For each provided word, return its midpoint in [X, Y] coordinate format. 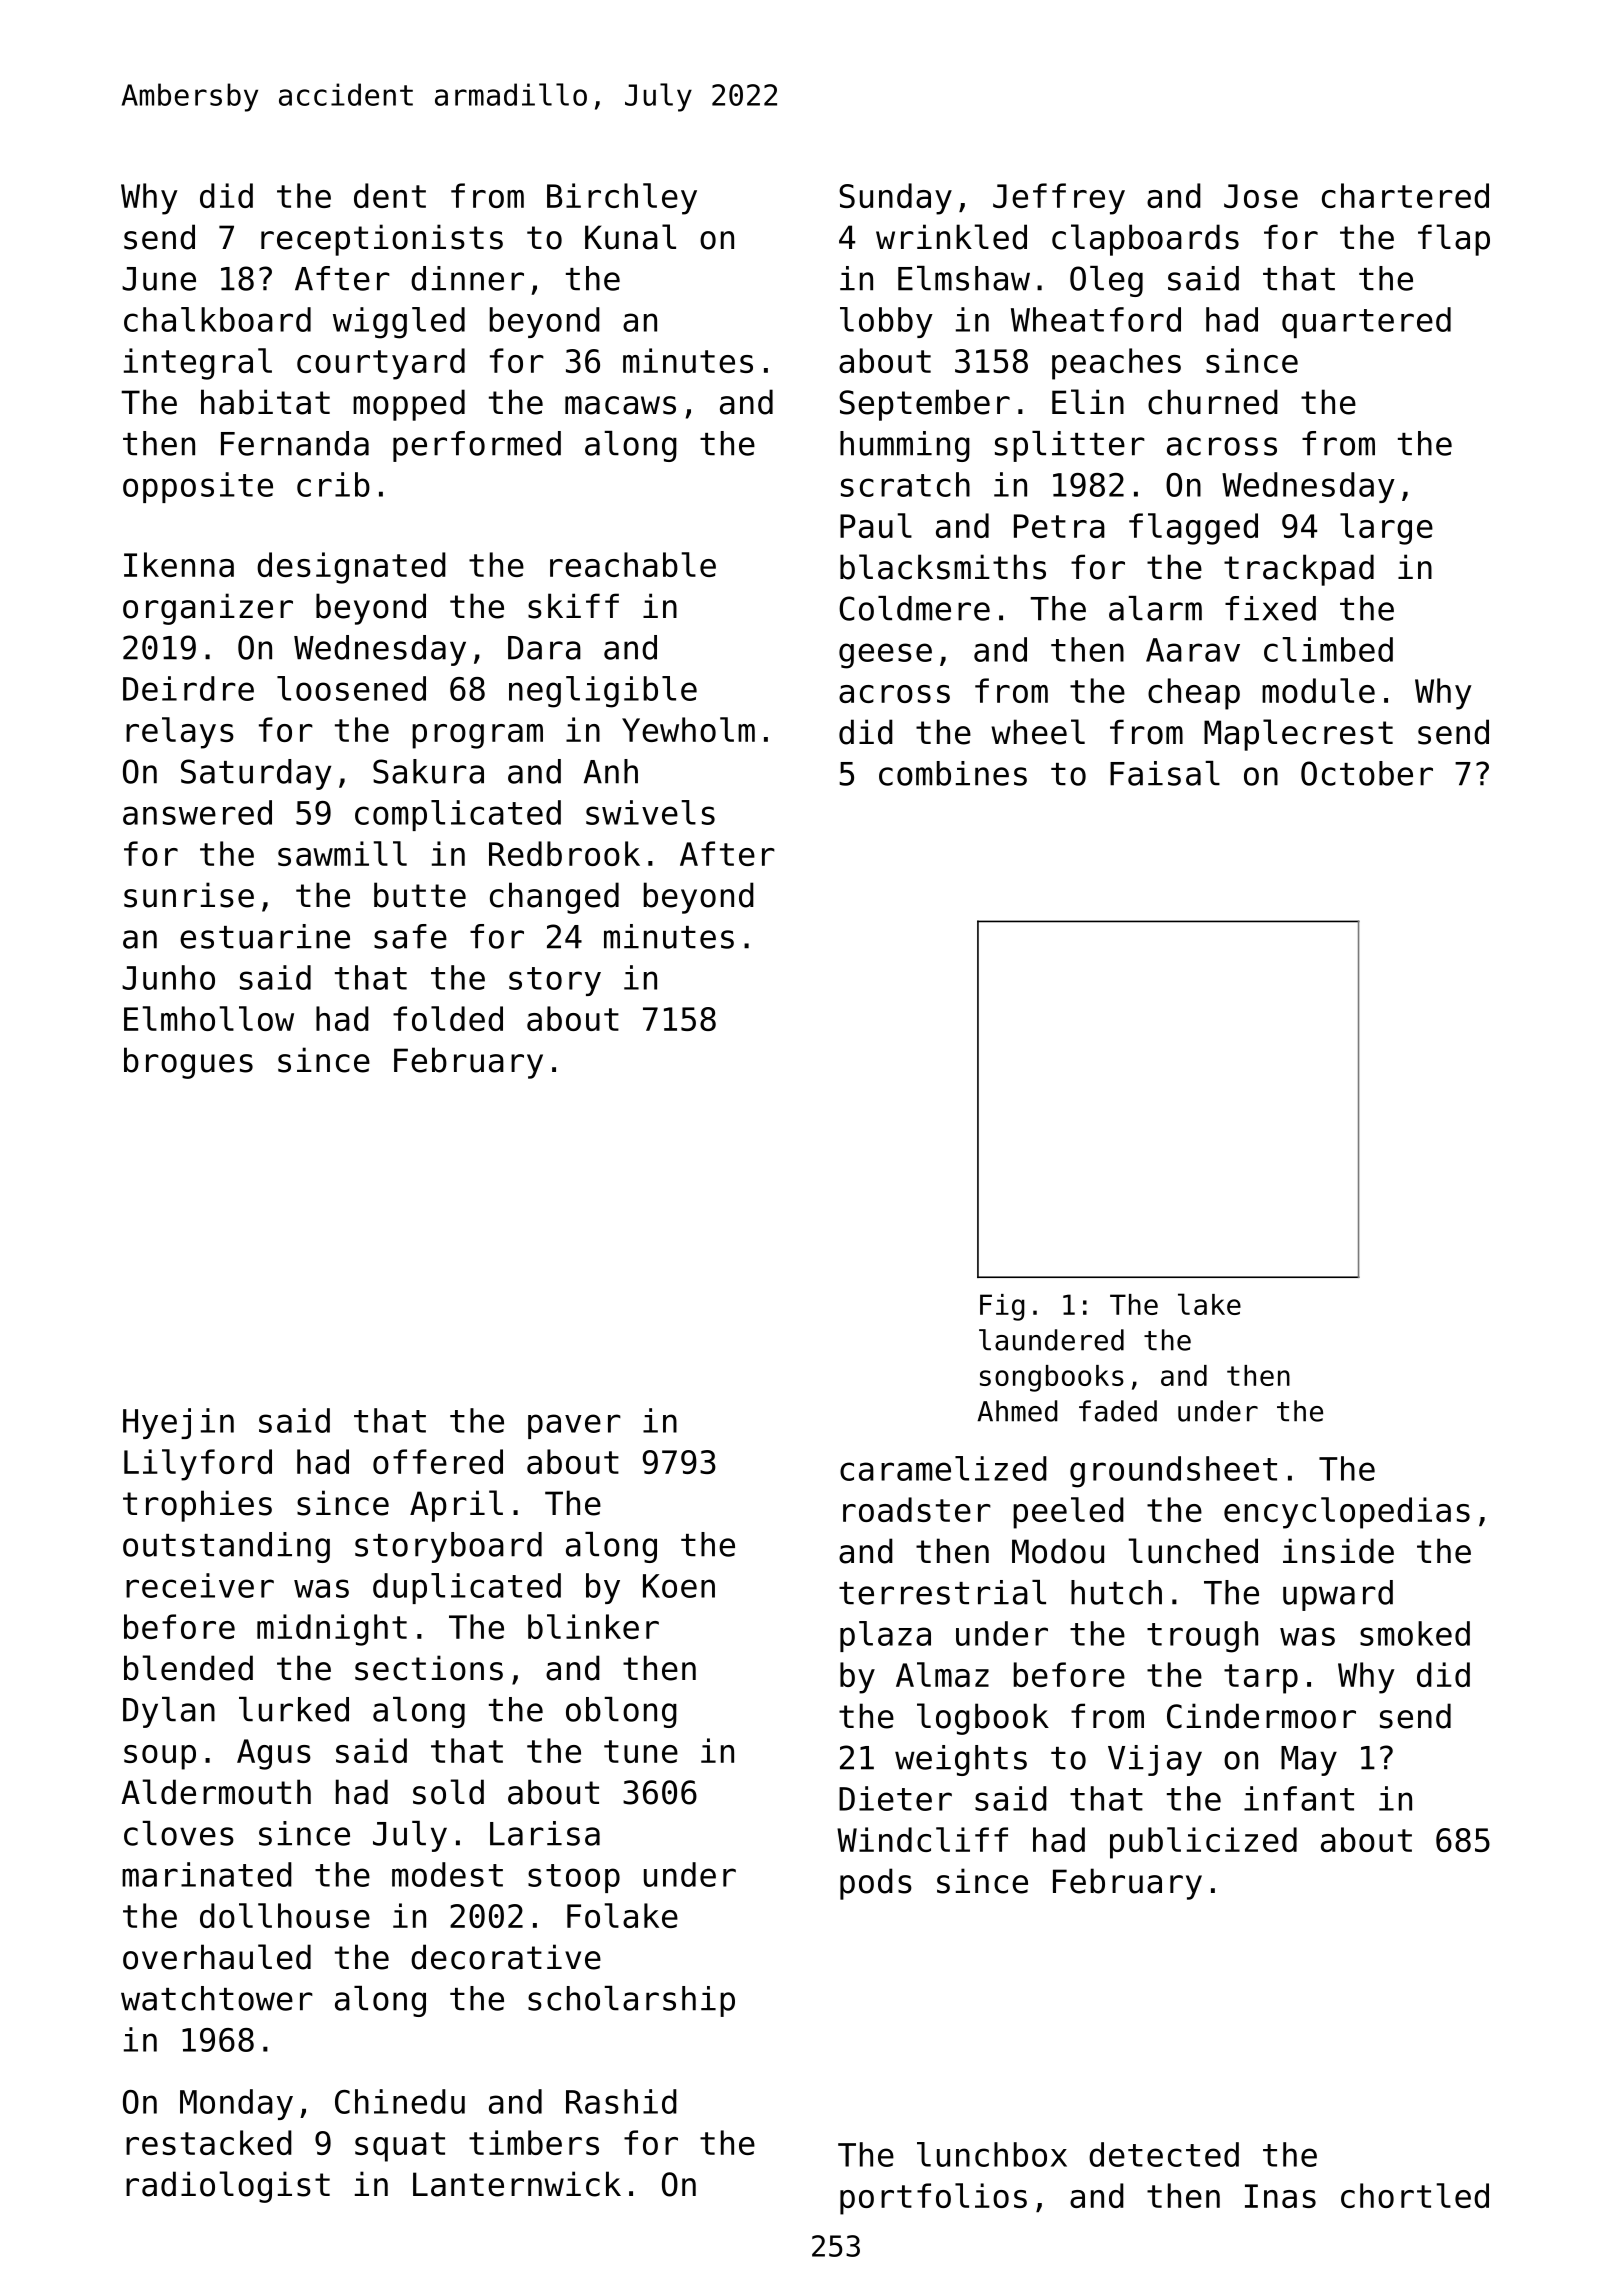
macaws [620, 405]
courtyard [381, 364]
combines [953, 773]
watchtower [217, 1998]
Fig [1002, 1307]
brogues [188, 1063]
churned [1213, 402]
